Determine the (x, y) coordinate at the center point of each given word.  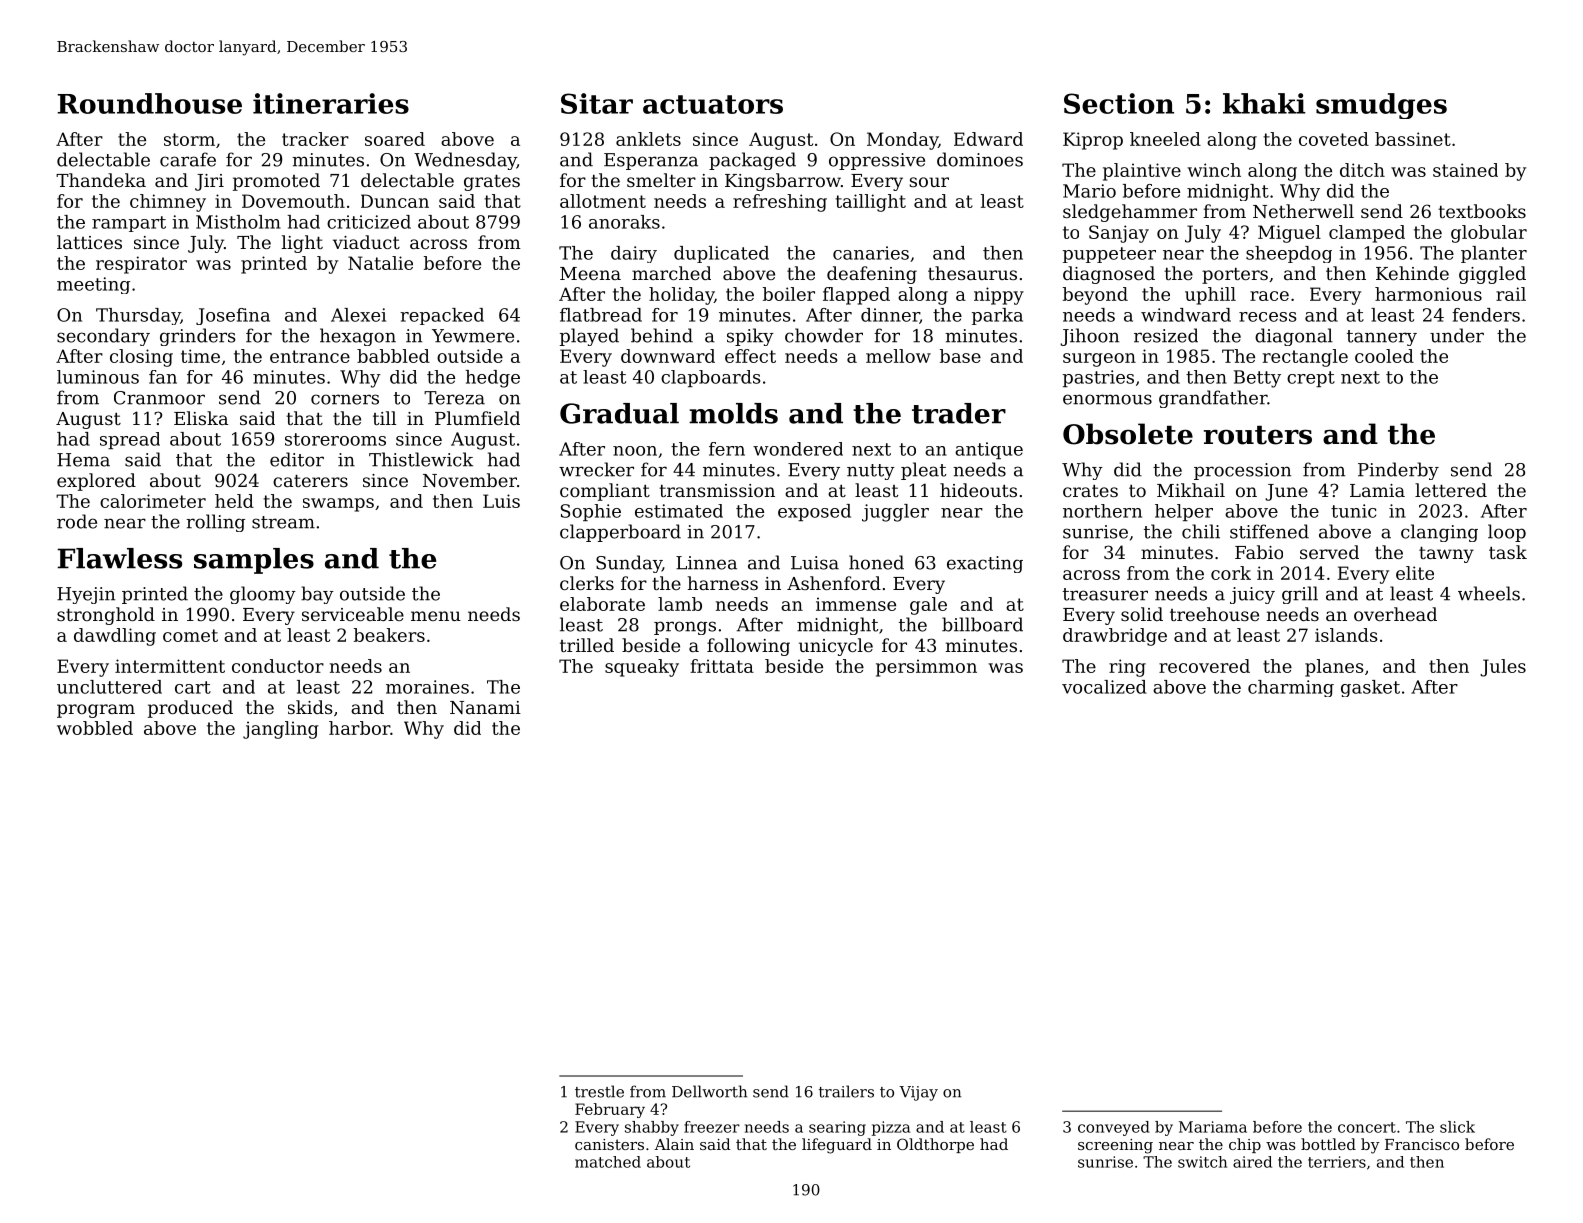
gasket (1370, 688)
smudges (1381, 106)
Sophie (591, 512)
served (1329, 552)
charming (1291, 688)
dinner (890, 316)
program (96, 711)
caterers (310, 481)
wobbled (95, 728)
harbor (359, 728)
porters (1235, 276)
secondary (103, 337)
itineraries (331, 103)
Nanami (485, 707)
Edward (988, 139)
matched (608, 1162)
